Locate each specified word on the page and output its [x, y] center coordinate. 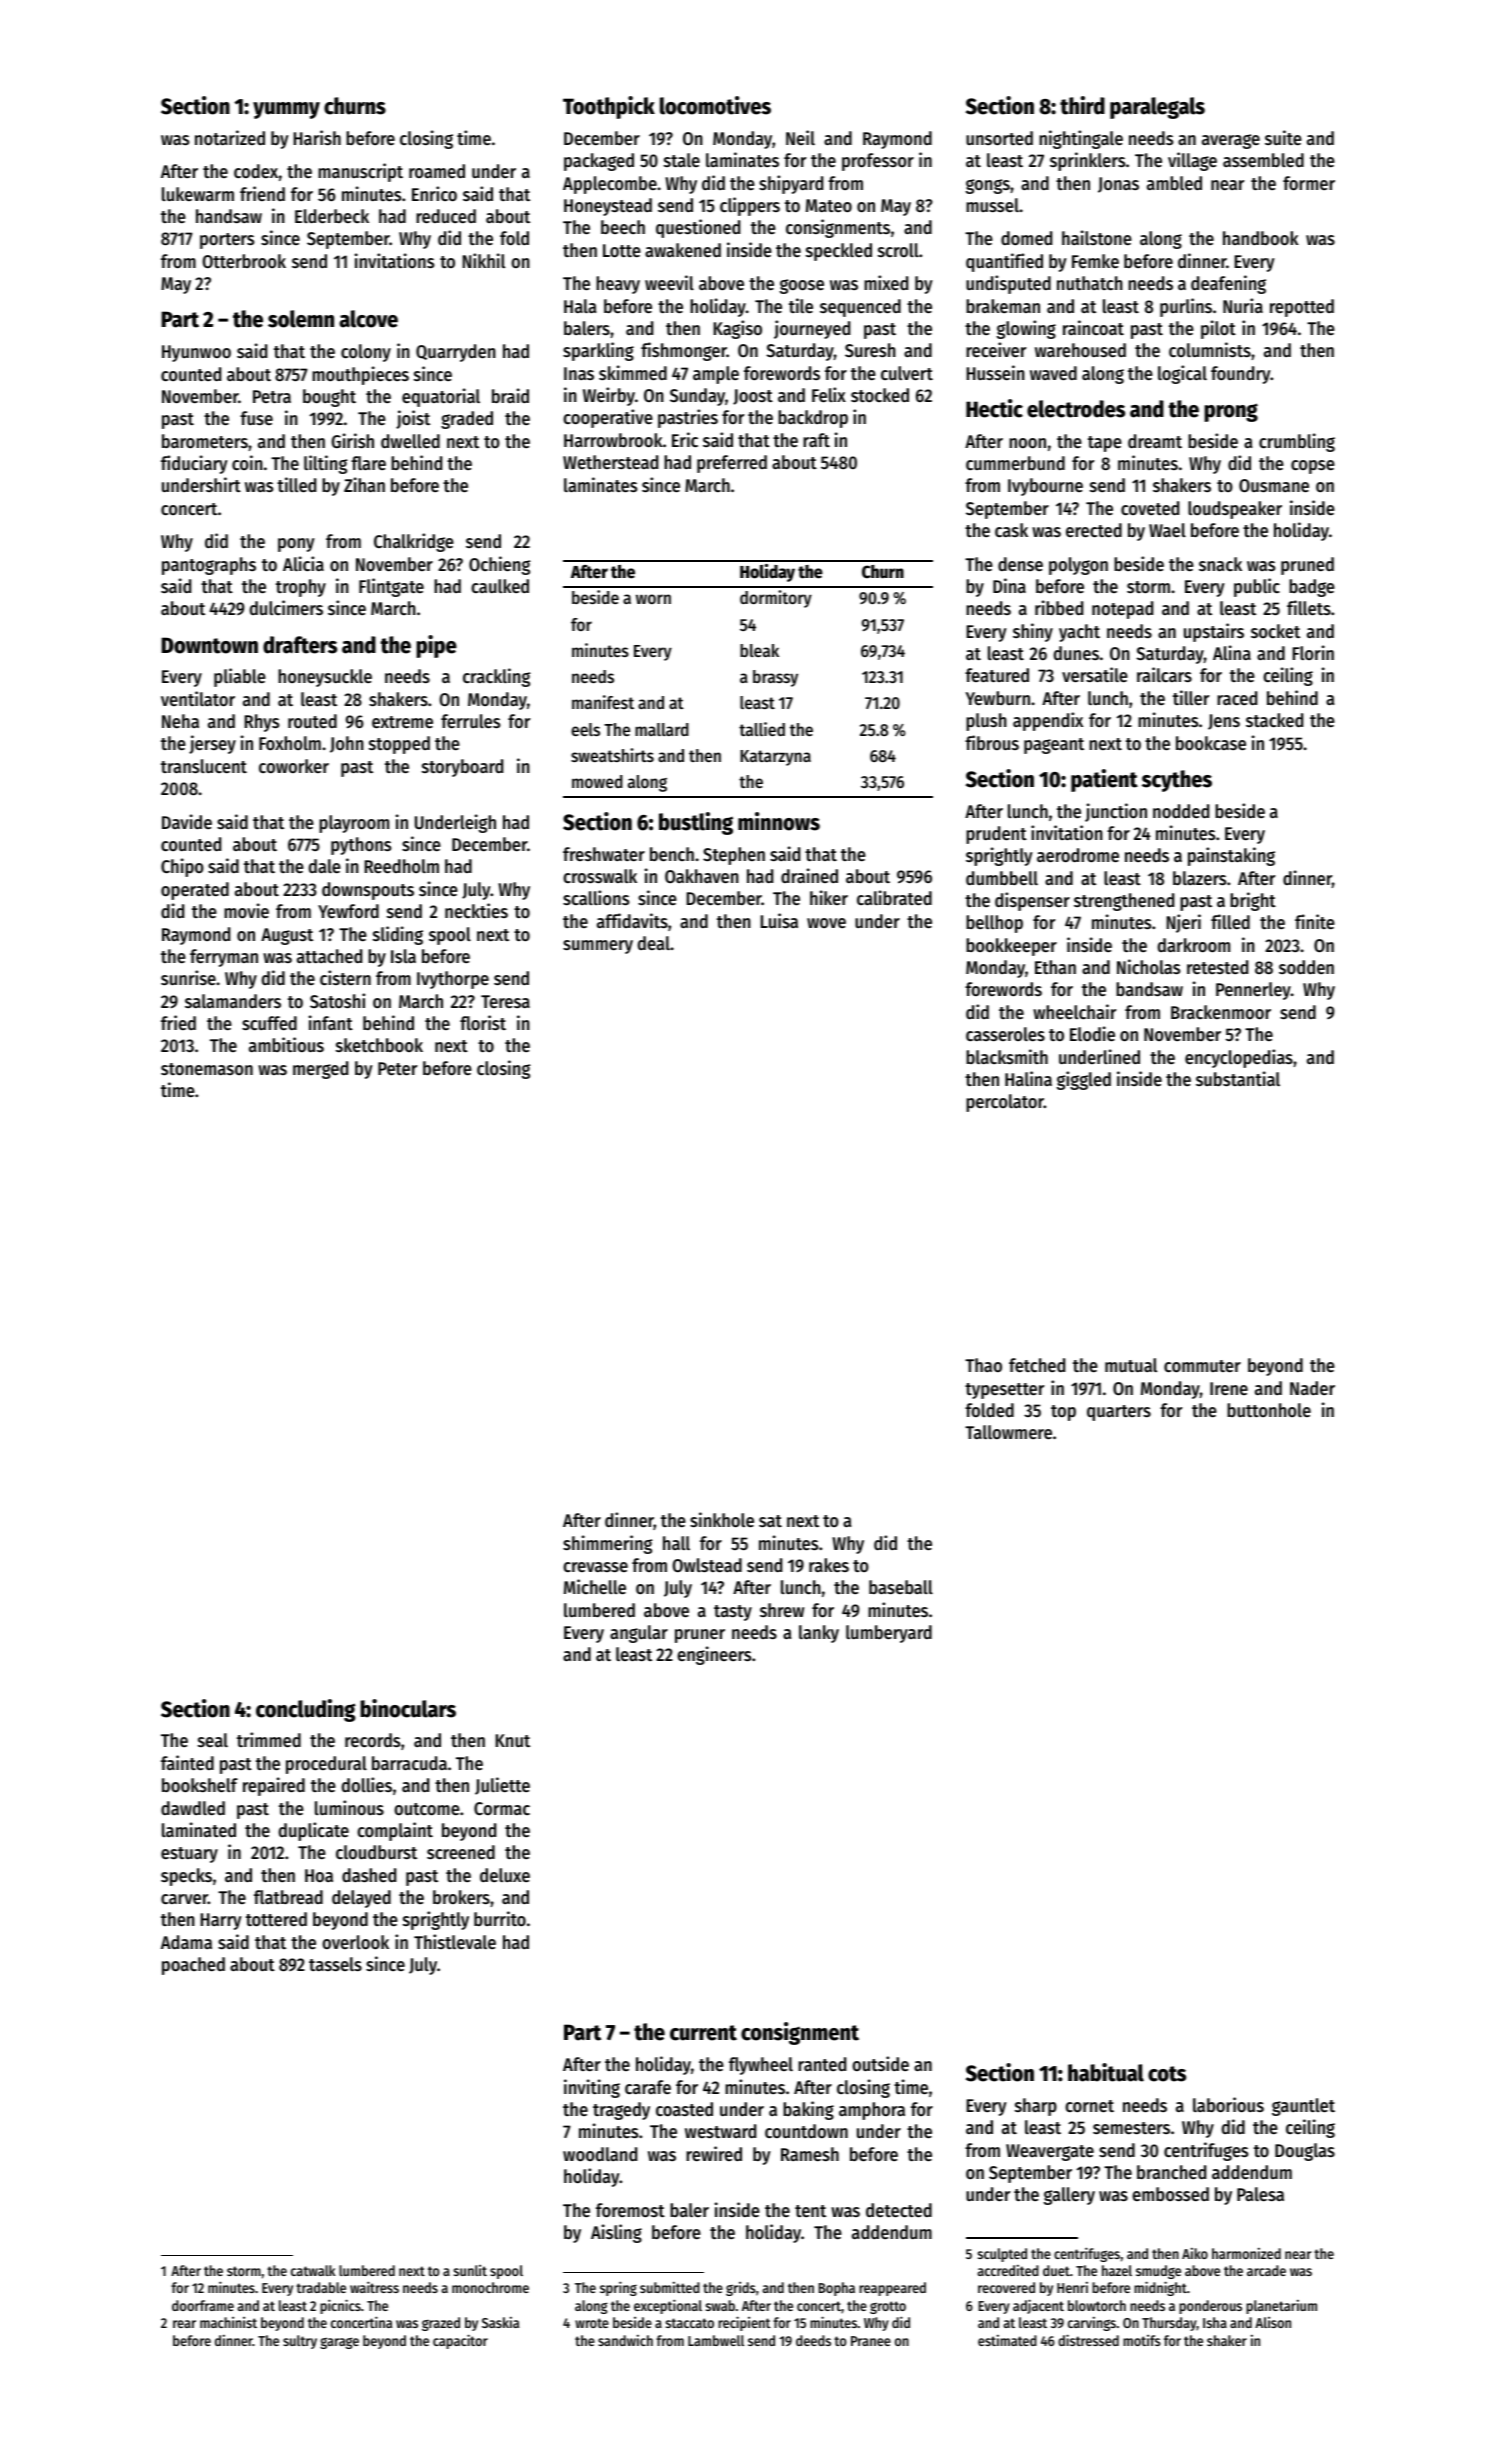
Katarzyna [775, 758]
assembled [1263, 160]
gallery [1069, 2196]
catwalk [313, 2270]
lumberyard [889, 1634]
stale [682, 160]
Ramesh [810, 2154]
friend [262, 193]
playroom [354, 824]
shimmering [608, 1544]
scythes [1177, 781]
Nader [1312, 1388]
